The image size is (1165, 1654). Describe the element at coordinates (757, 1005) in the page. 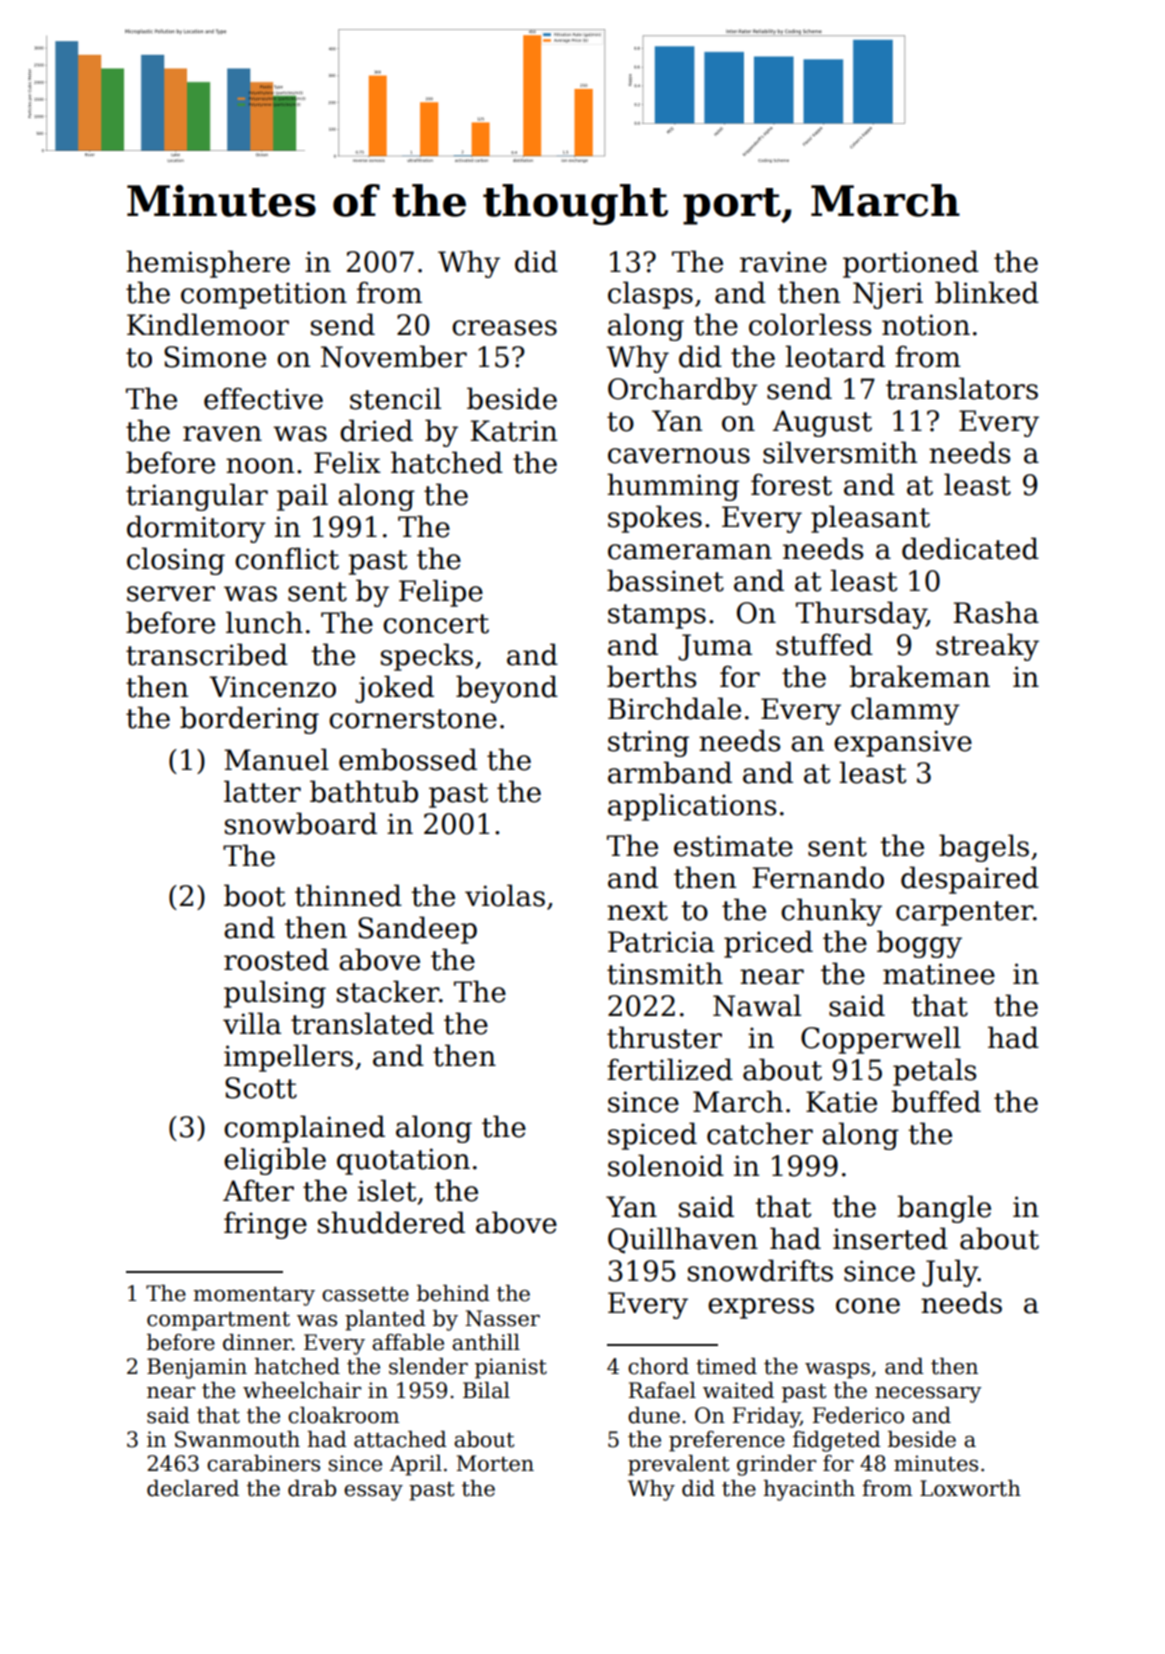

I see `Nawal` at that location.
